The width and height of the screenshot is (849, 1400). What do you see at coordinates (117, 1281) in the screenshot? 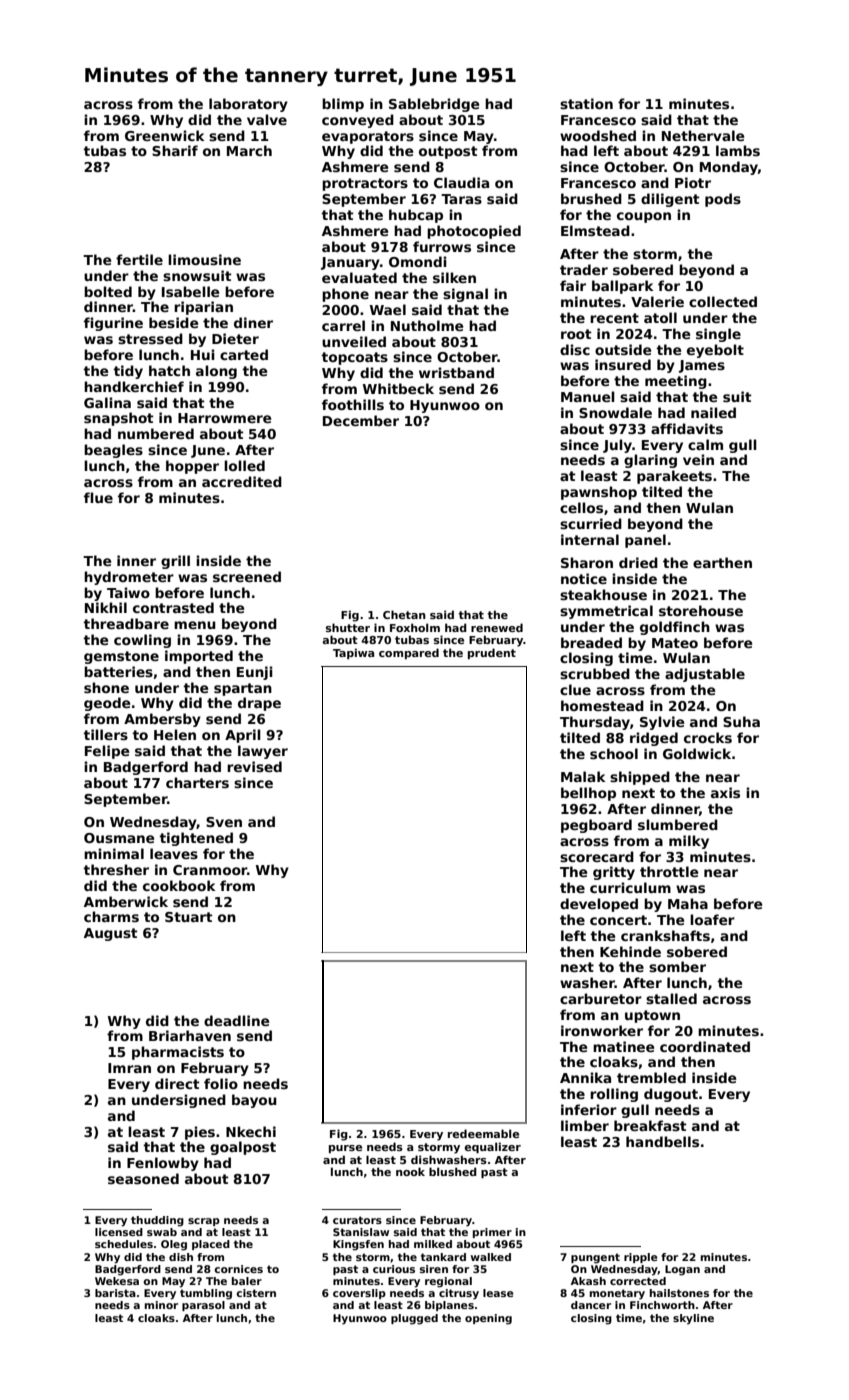
I see `Wekesa` at bounding box center [117, 1281].
